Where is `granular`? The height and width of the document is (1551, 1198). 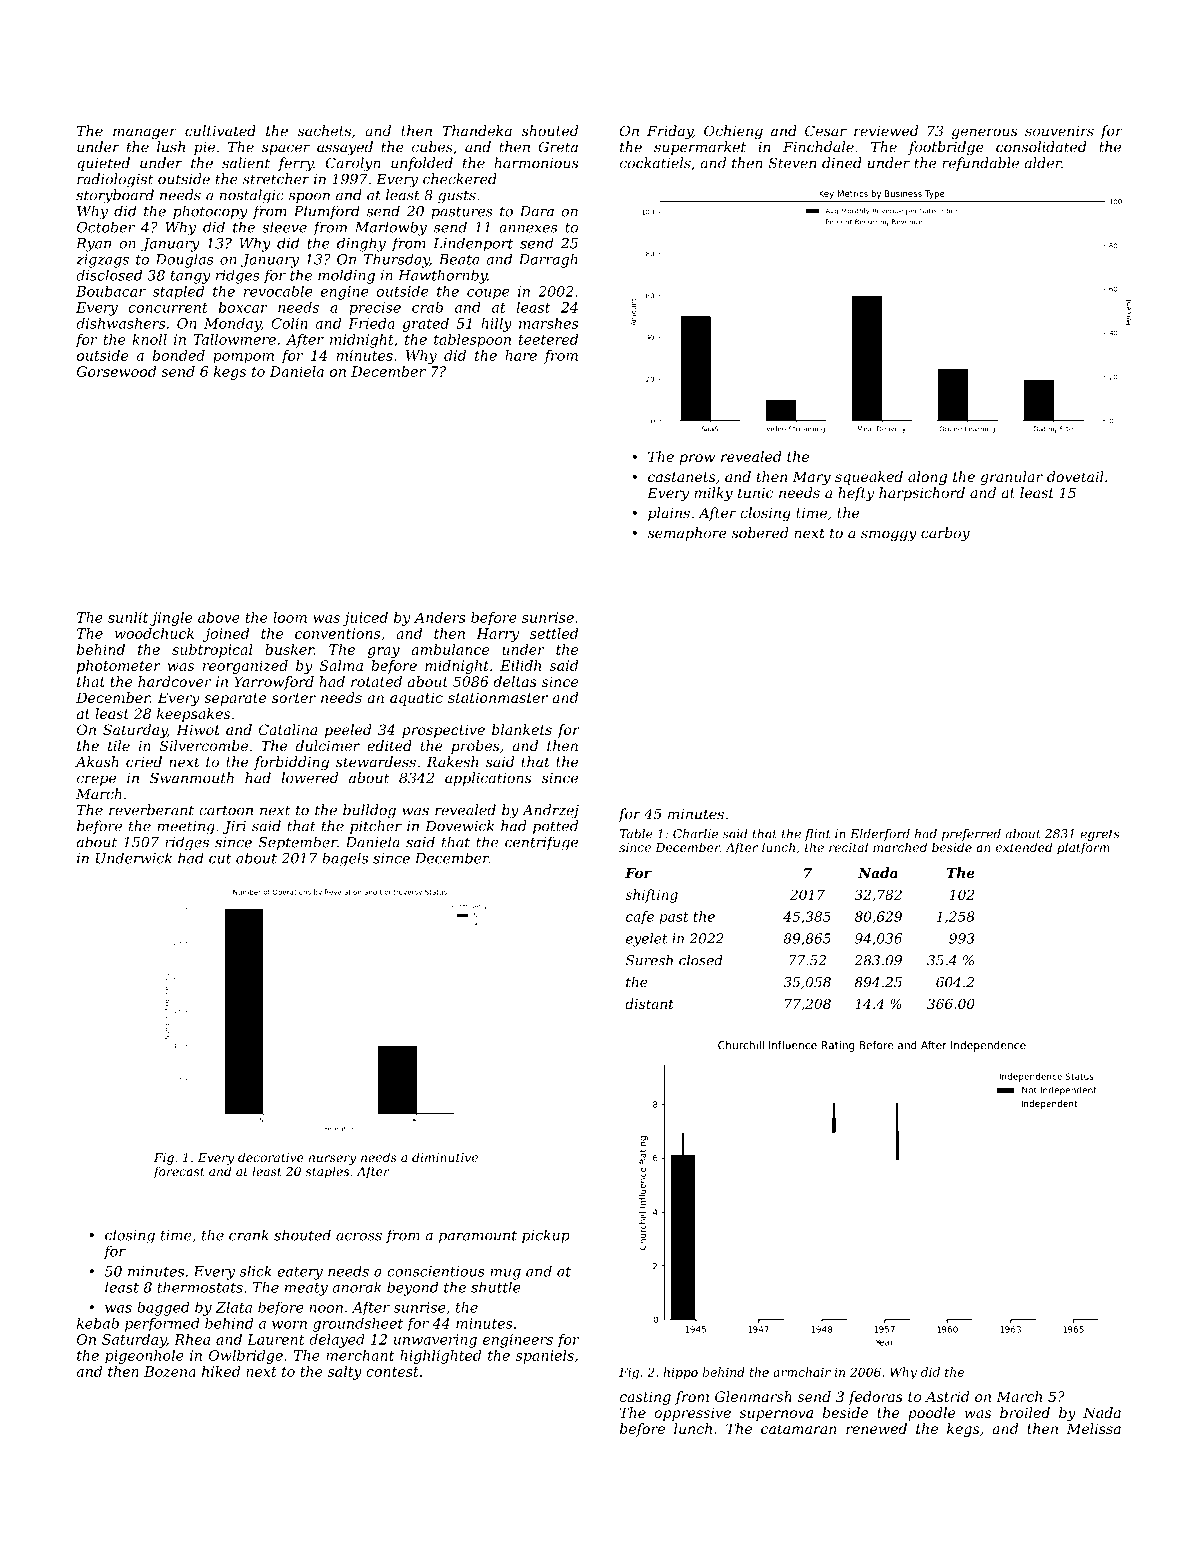
granular is located at coordinates (1011, 478).
